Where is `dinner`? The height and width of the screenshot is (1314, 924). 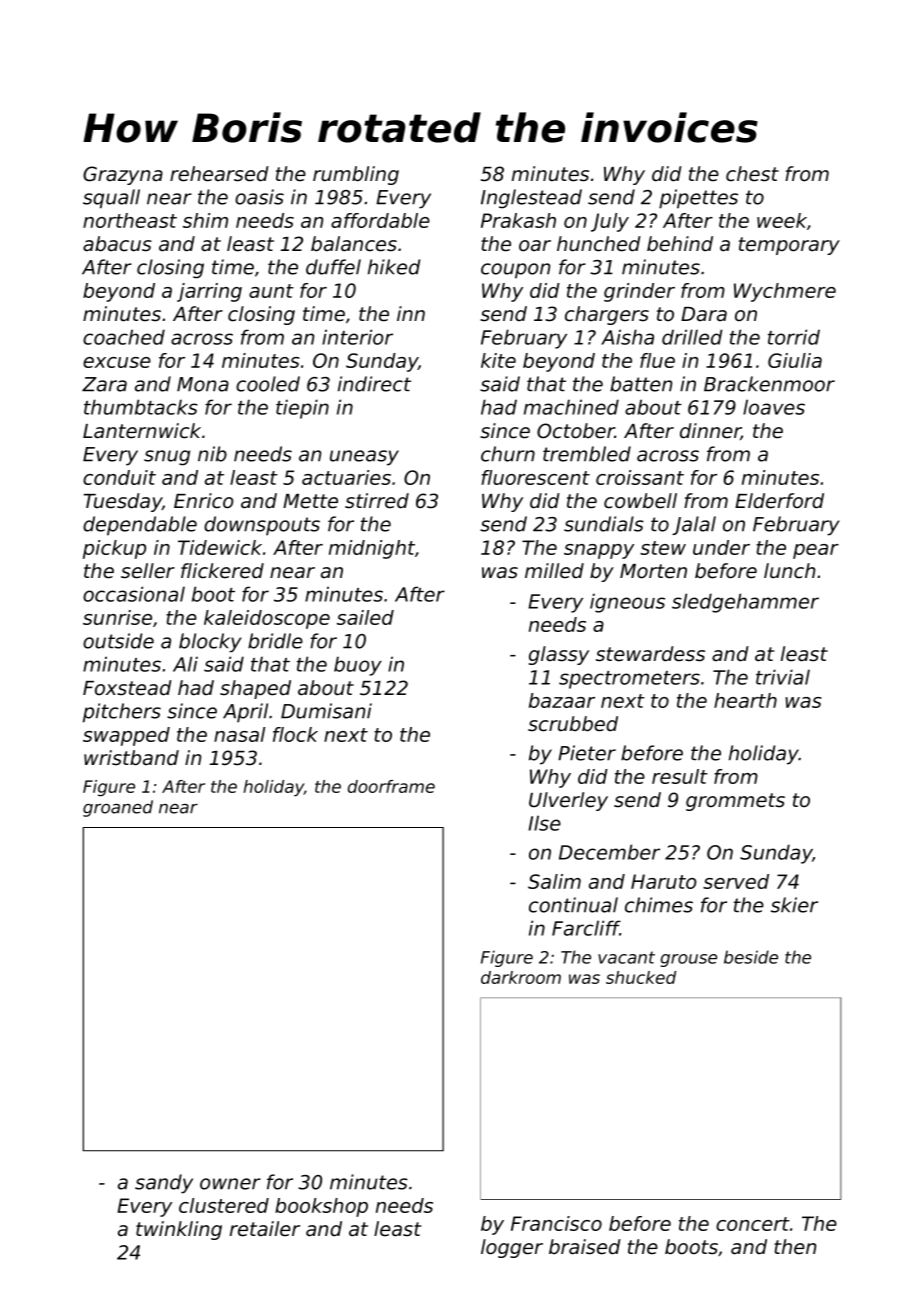 dinner is located at coordinates (710, 431).
